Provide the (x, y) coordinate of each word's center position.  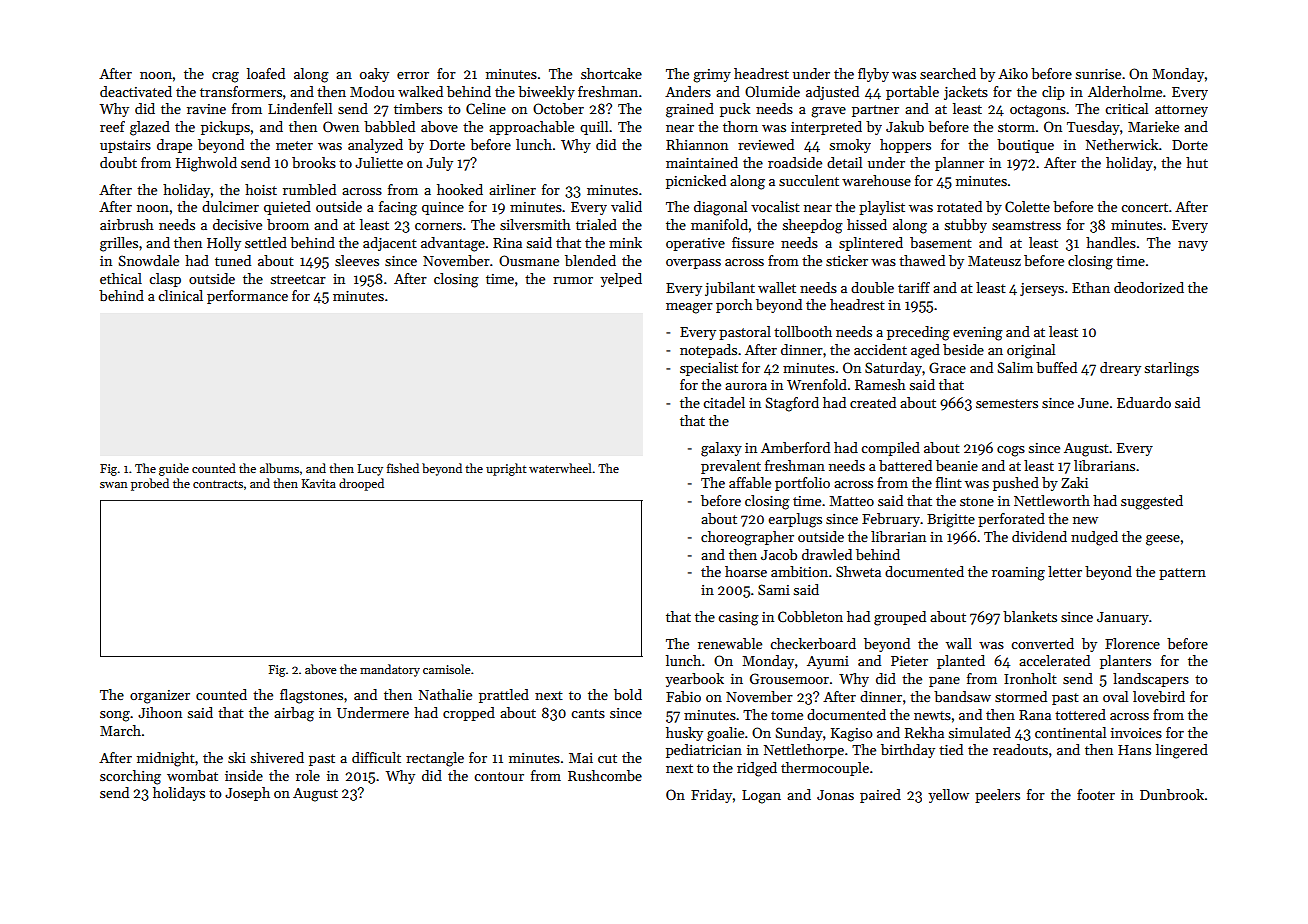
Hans (1134, 750)
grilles (119, 244)
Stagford (792, 404)
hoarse (746, 571)
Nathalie (445, 694)
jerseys (1042, 289)
